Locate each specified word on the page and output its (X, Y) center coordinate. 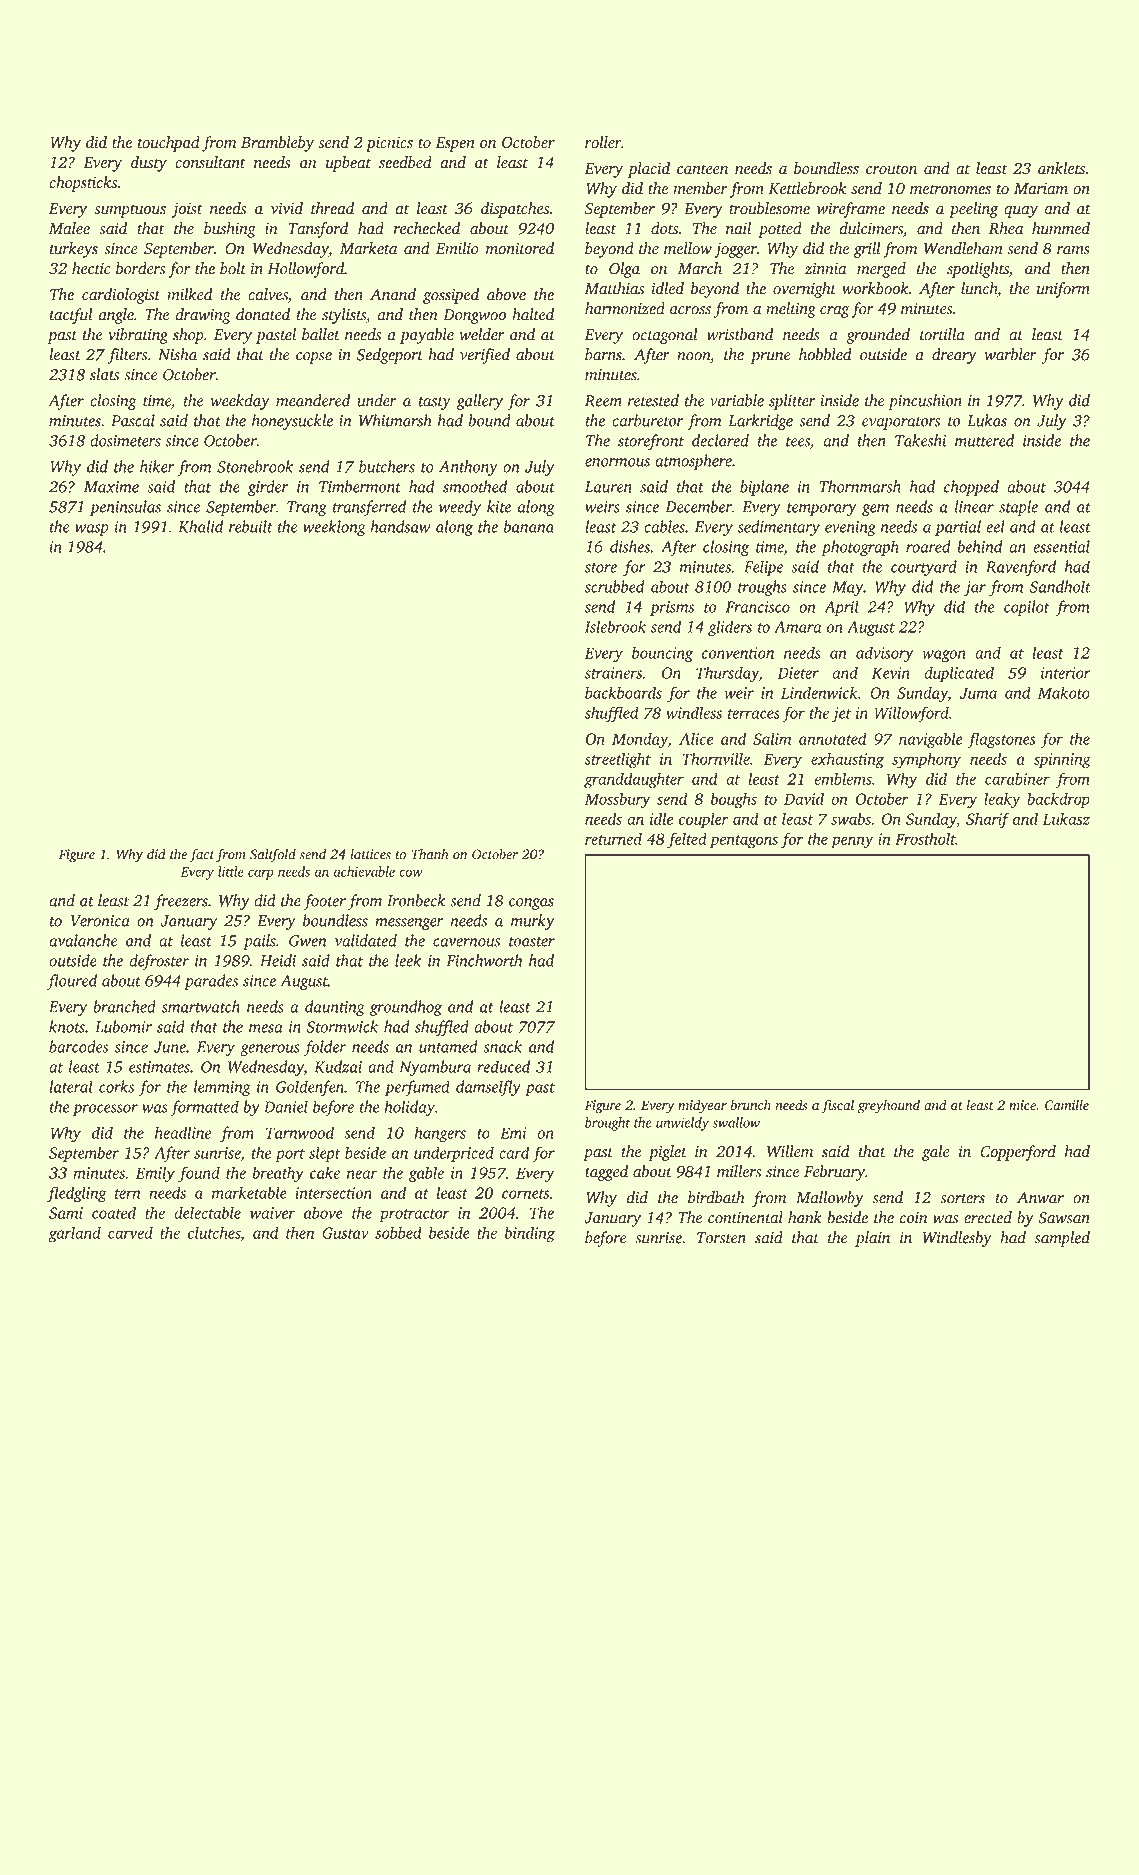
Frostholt (925, 838)
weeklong (334, 528)
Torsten (721, 1238)
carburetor (647, 420)
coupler (704, 820)
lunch (979, 288)
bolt (233, 268)
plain (872, 1239)
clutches (214, 1232)
